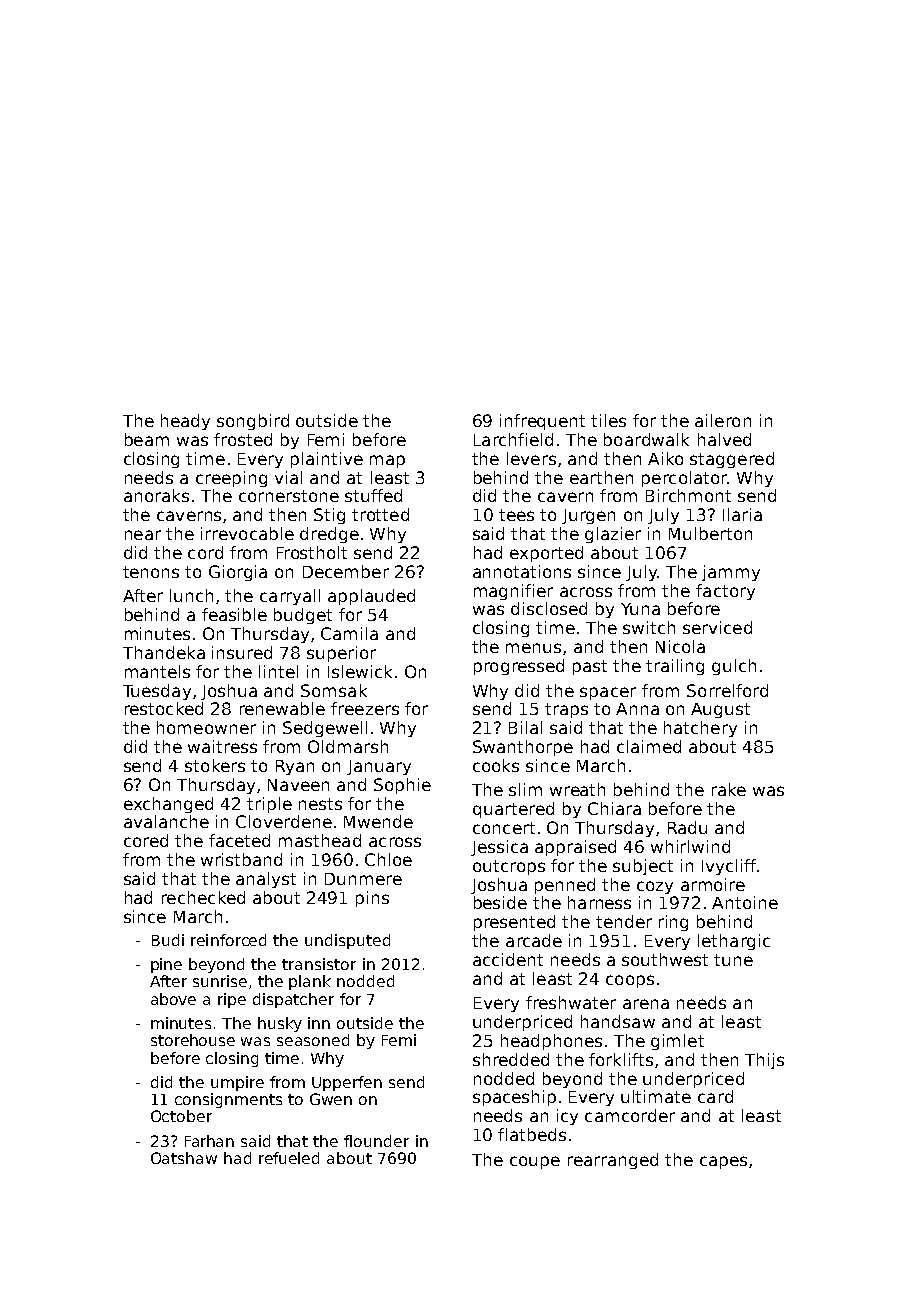  What do you see at coordinates (253, 422) in the screenshot?
I see `songbird` at bounding box center [253, 422].
